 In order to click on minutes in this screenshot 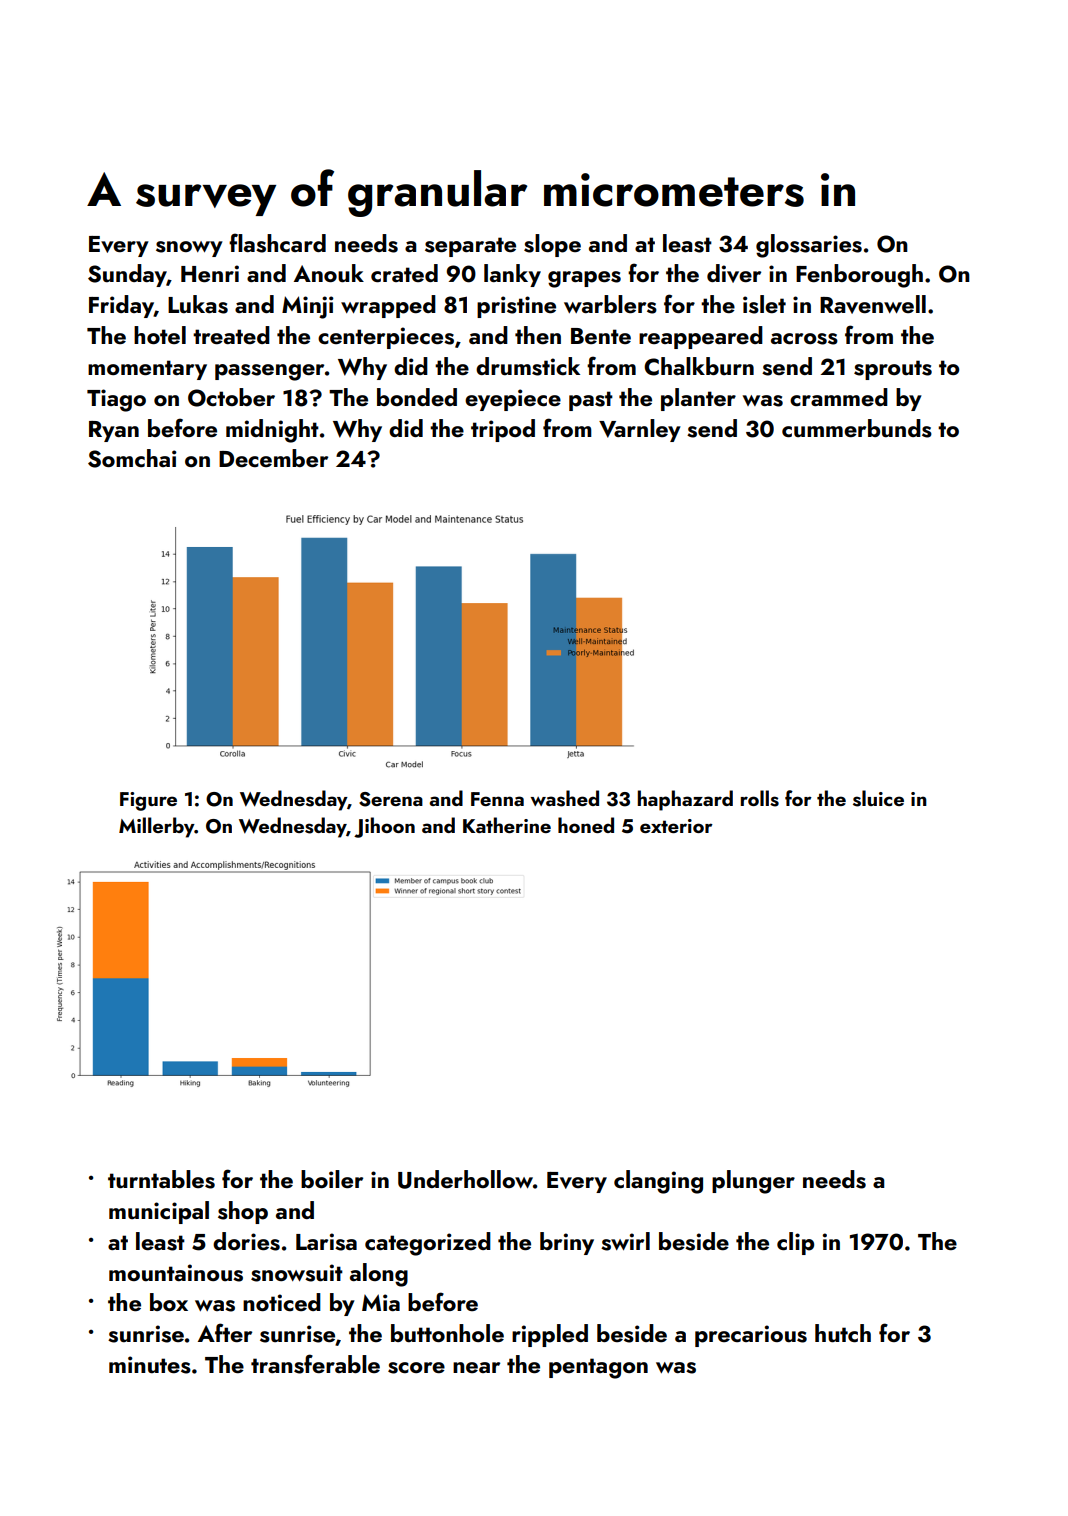, I will do `click(150, 1365)`.
